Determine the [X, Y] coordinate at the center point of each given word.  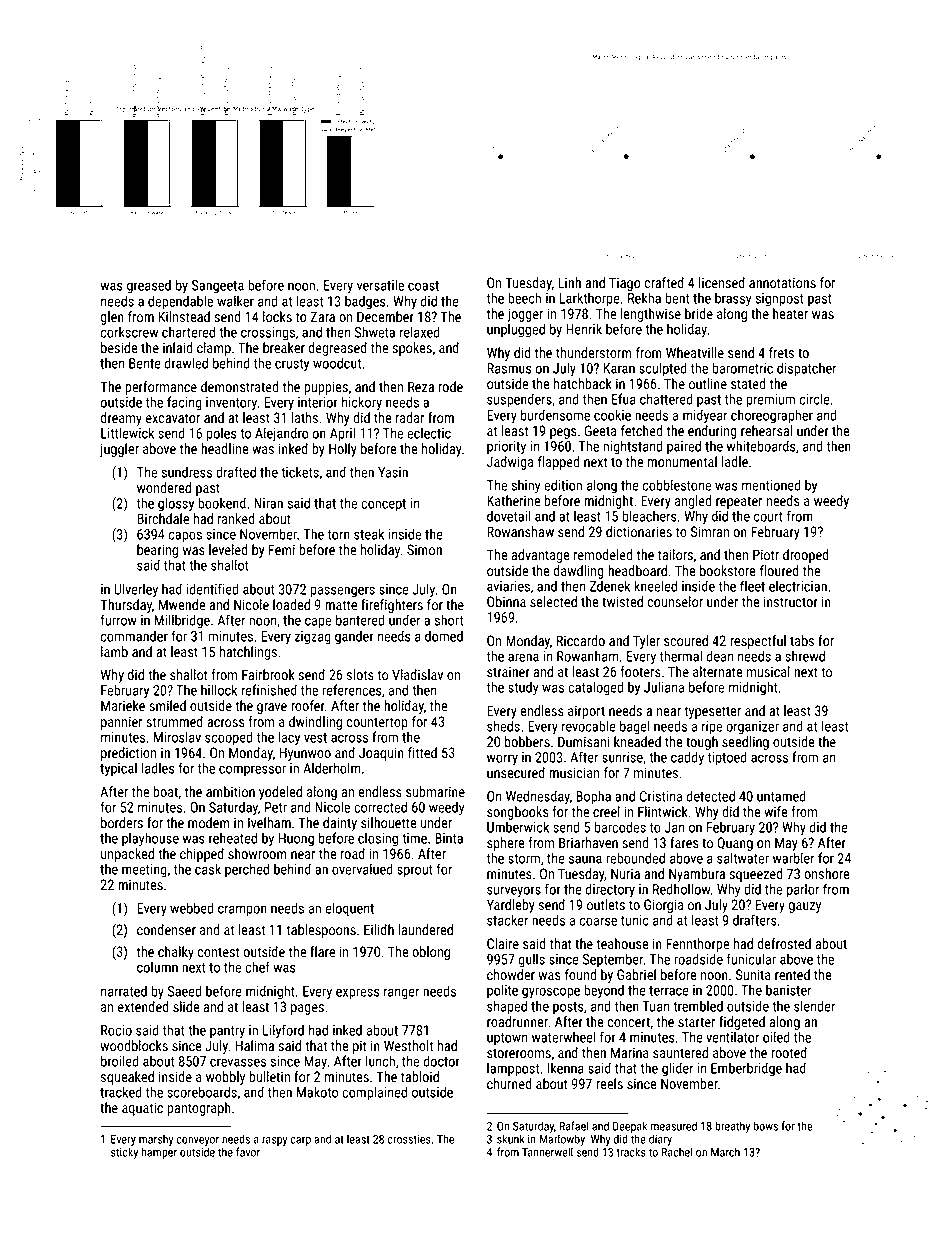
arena [523, 657]
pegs [563, 433]
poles [222, 435]
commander [134, 636]
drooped [806, 556]
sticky [124, 1153]
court [768, 517]
